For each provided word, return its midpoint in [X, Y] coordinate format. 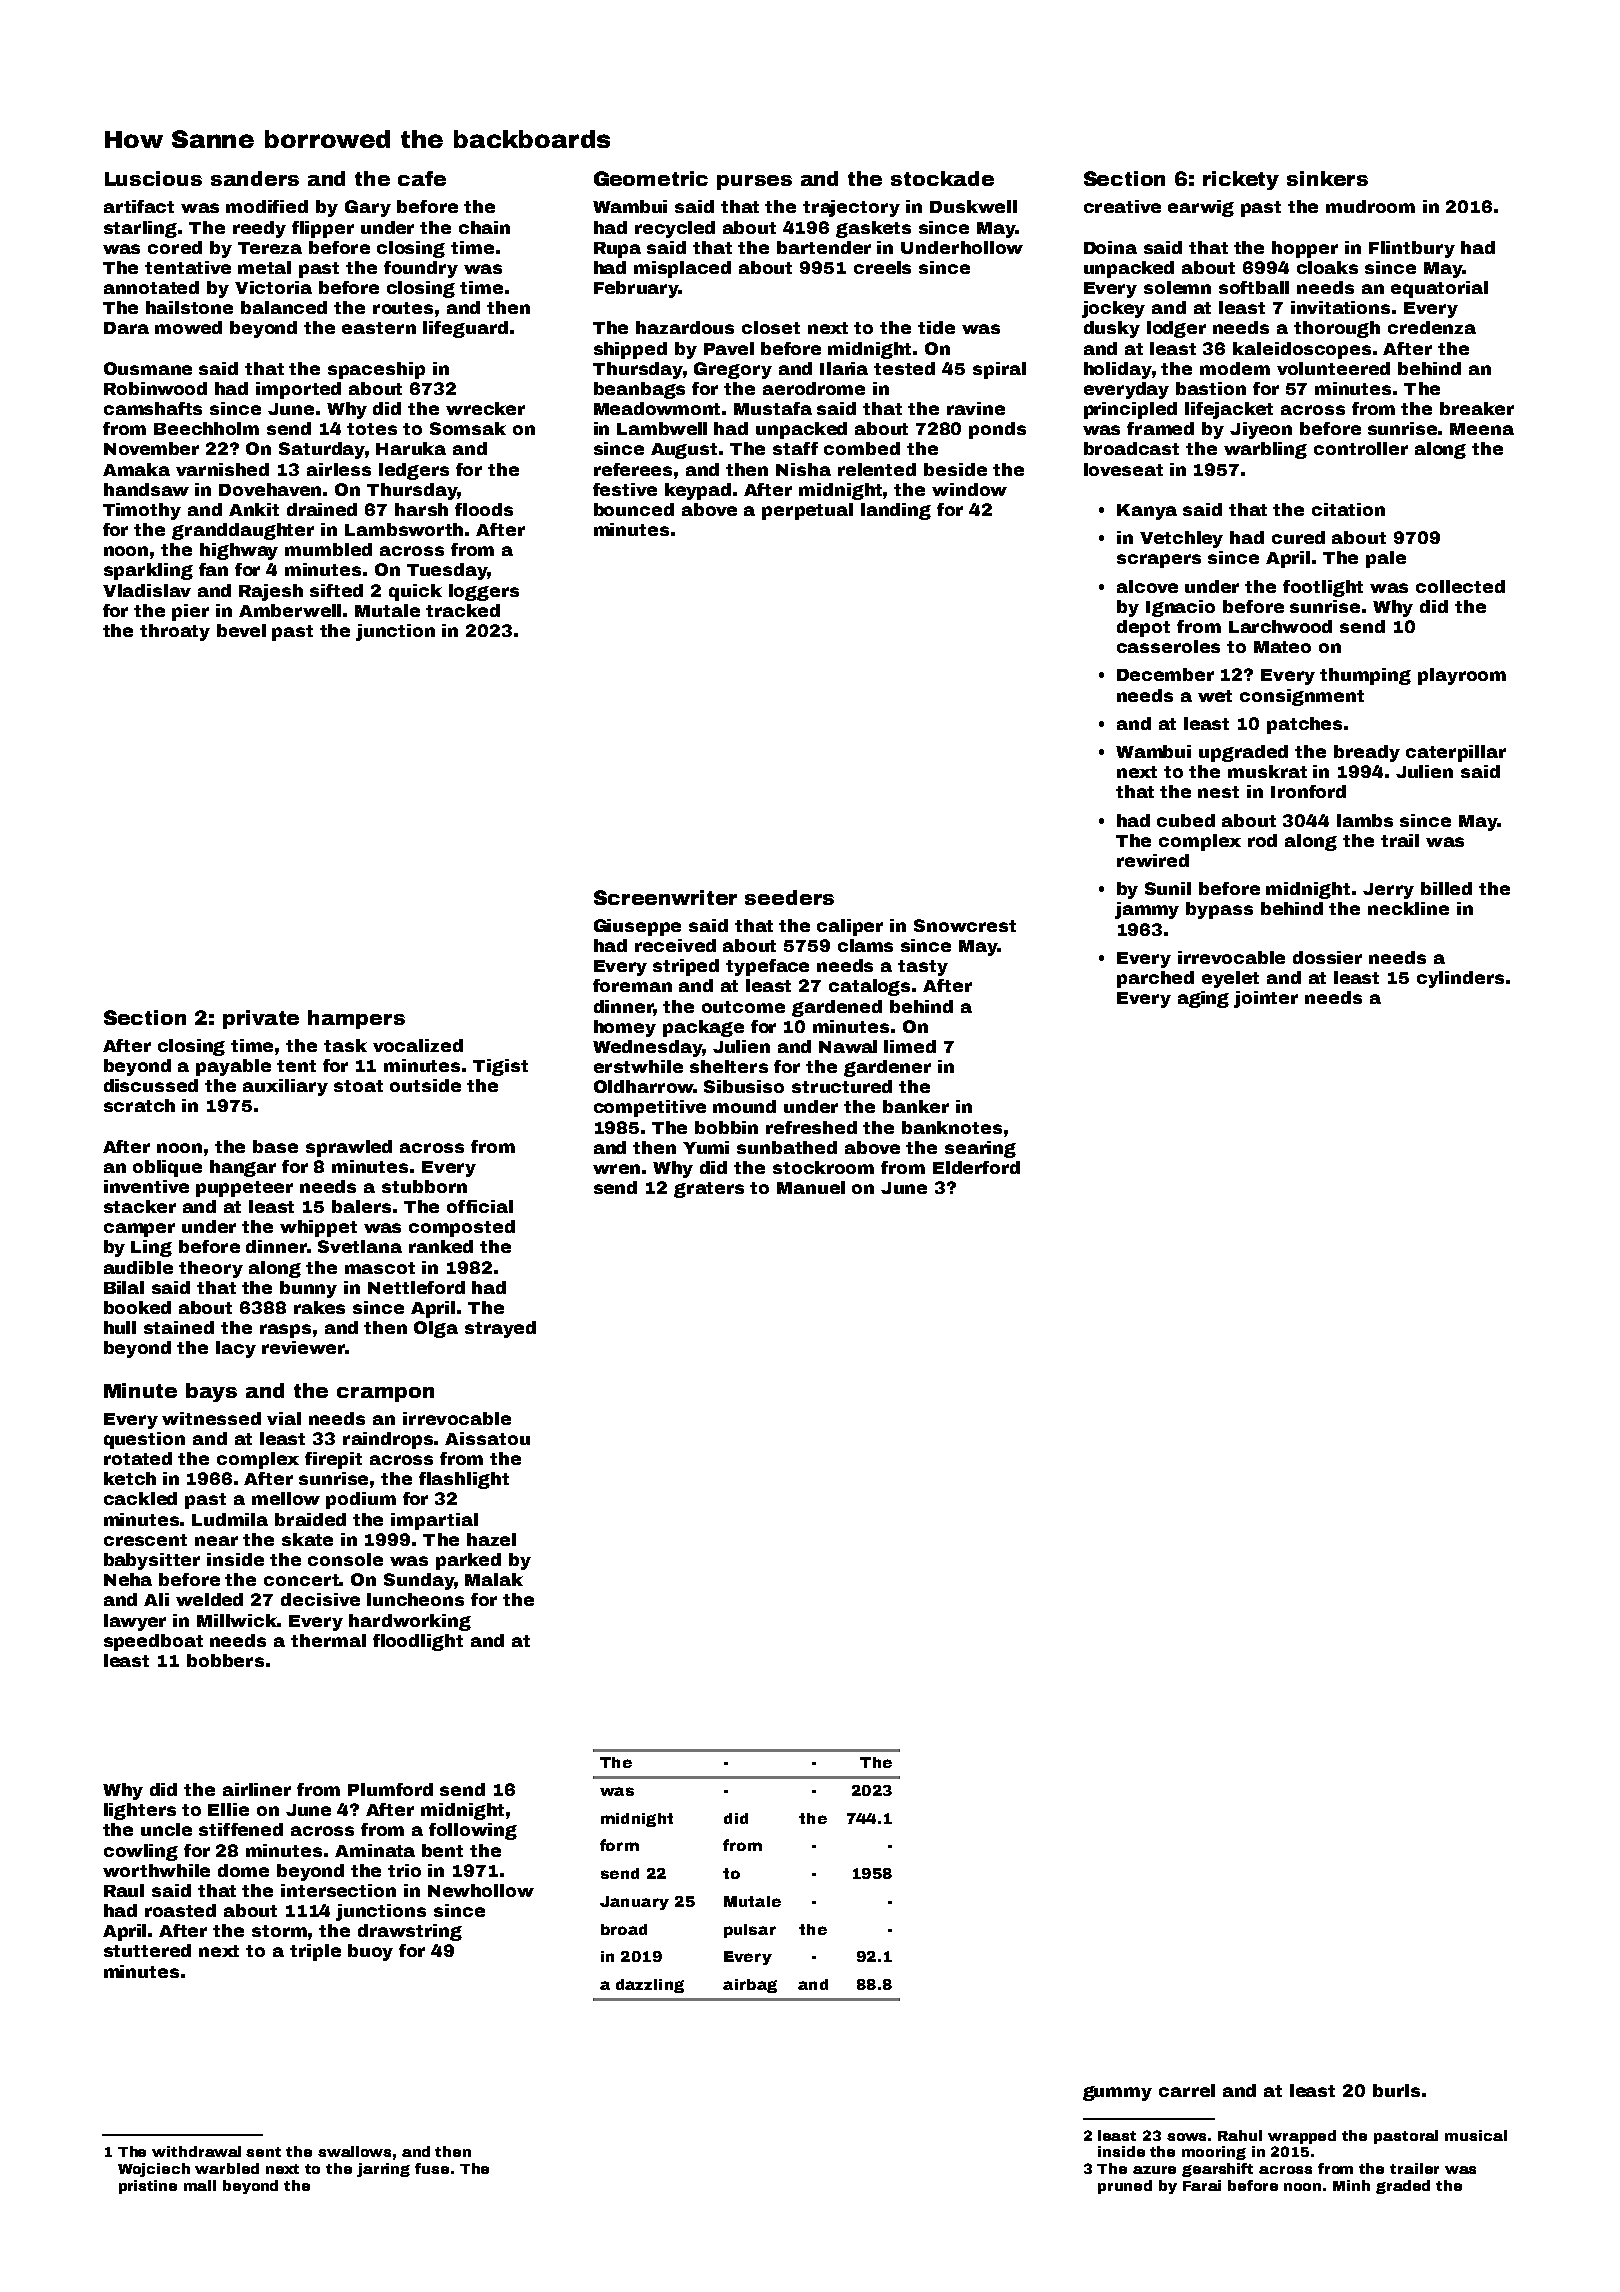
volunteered [1333, 368]
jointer [1266, 999]
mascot [380, 1268]
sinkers [1327, 178]
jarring [383, 2170]
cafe [422, 178]
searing [980, 1149]
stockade [942, 178]
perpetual [807, 511]
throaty [175, 632]
